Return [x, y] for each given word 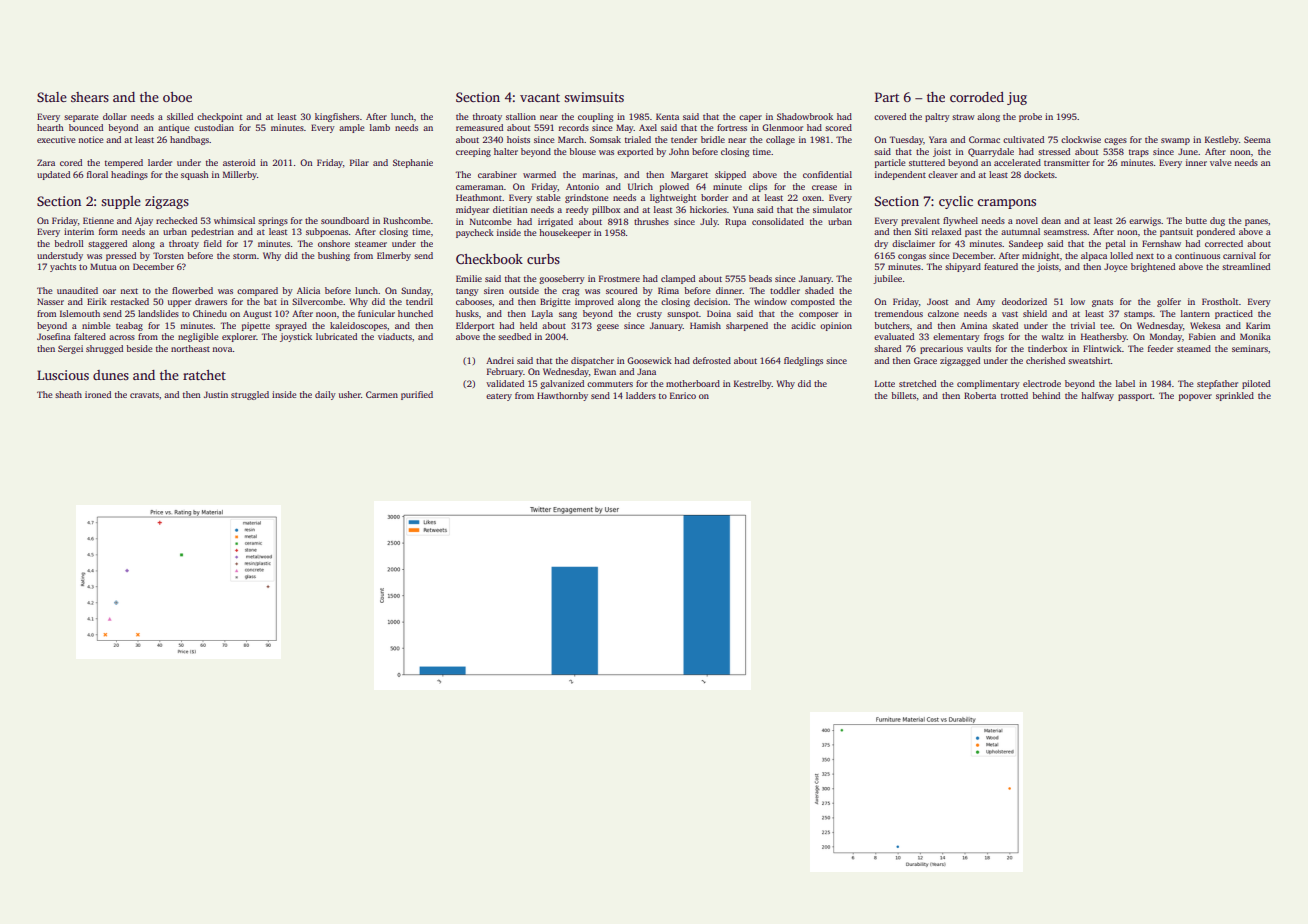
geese [608, 327]
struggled [250, 395]
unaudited [77, 290]
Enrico [683, 395]
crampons [1006, 204]
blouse [582, 151]
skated [1005, 325]
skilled [180, 116]
